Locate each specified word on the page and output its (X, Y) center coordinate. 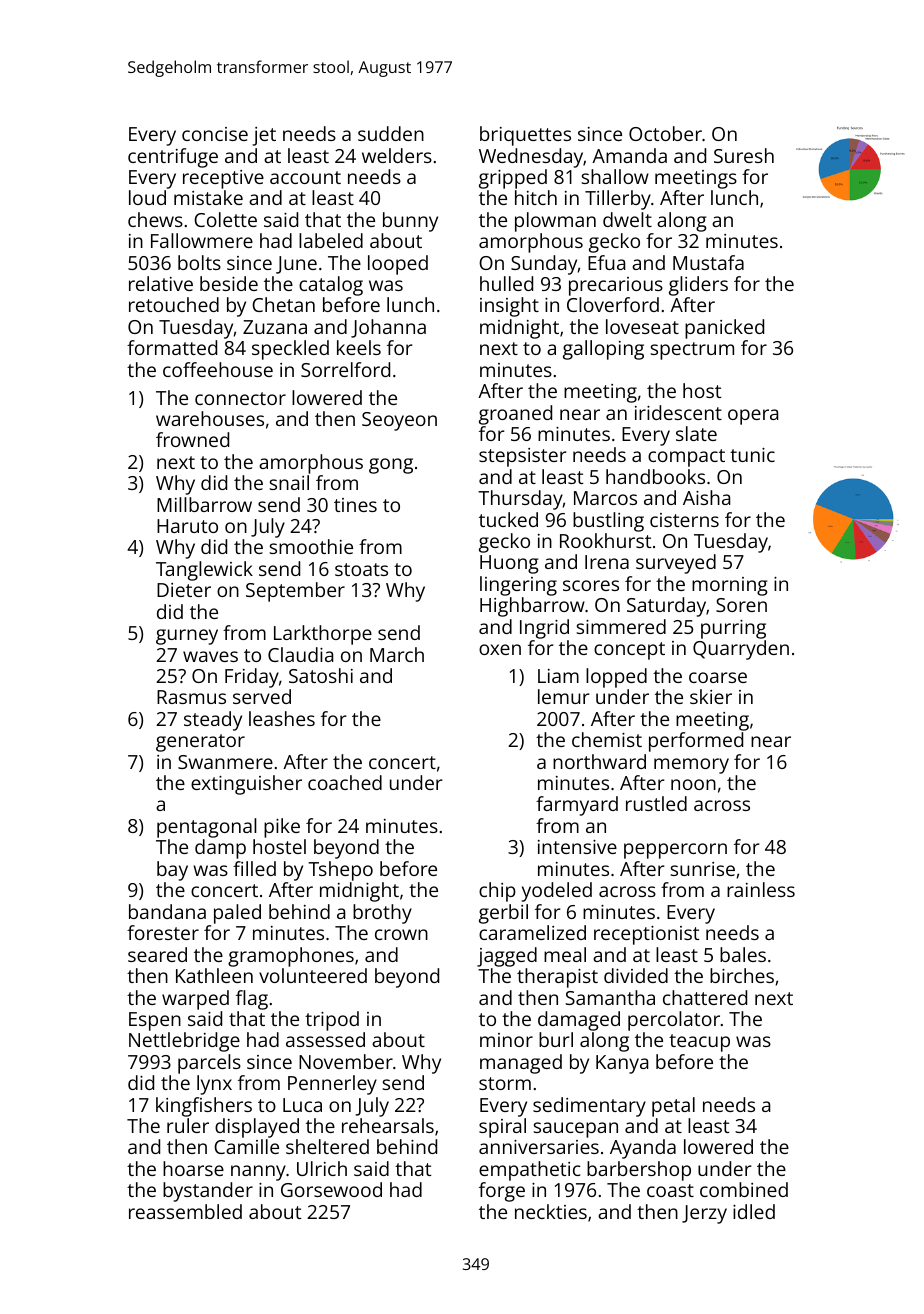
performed (696, 742)
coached (345, 782)
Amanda (629, 155)
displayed (257, 1128)
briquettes (525, 136)
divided (636, 975)
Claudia (300, 654)
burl (556, 1039)
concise (215, 134)
